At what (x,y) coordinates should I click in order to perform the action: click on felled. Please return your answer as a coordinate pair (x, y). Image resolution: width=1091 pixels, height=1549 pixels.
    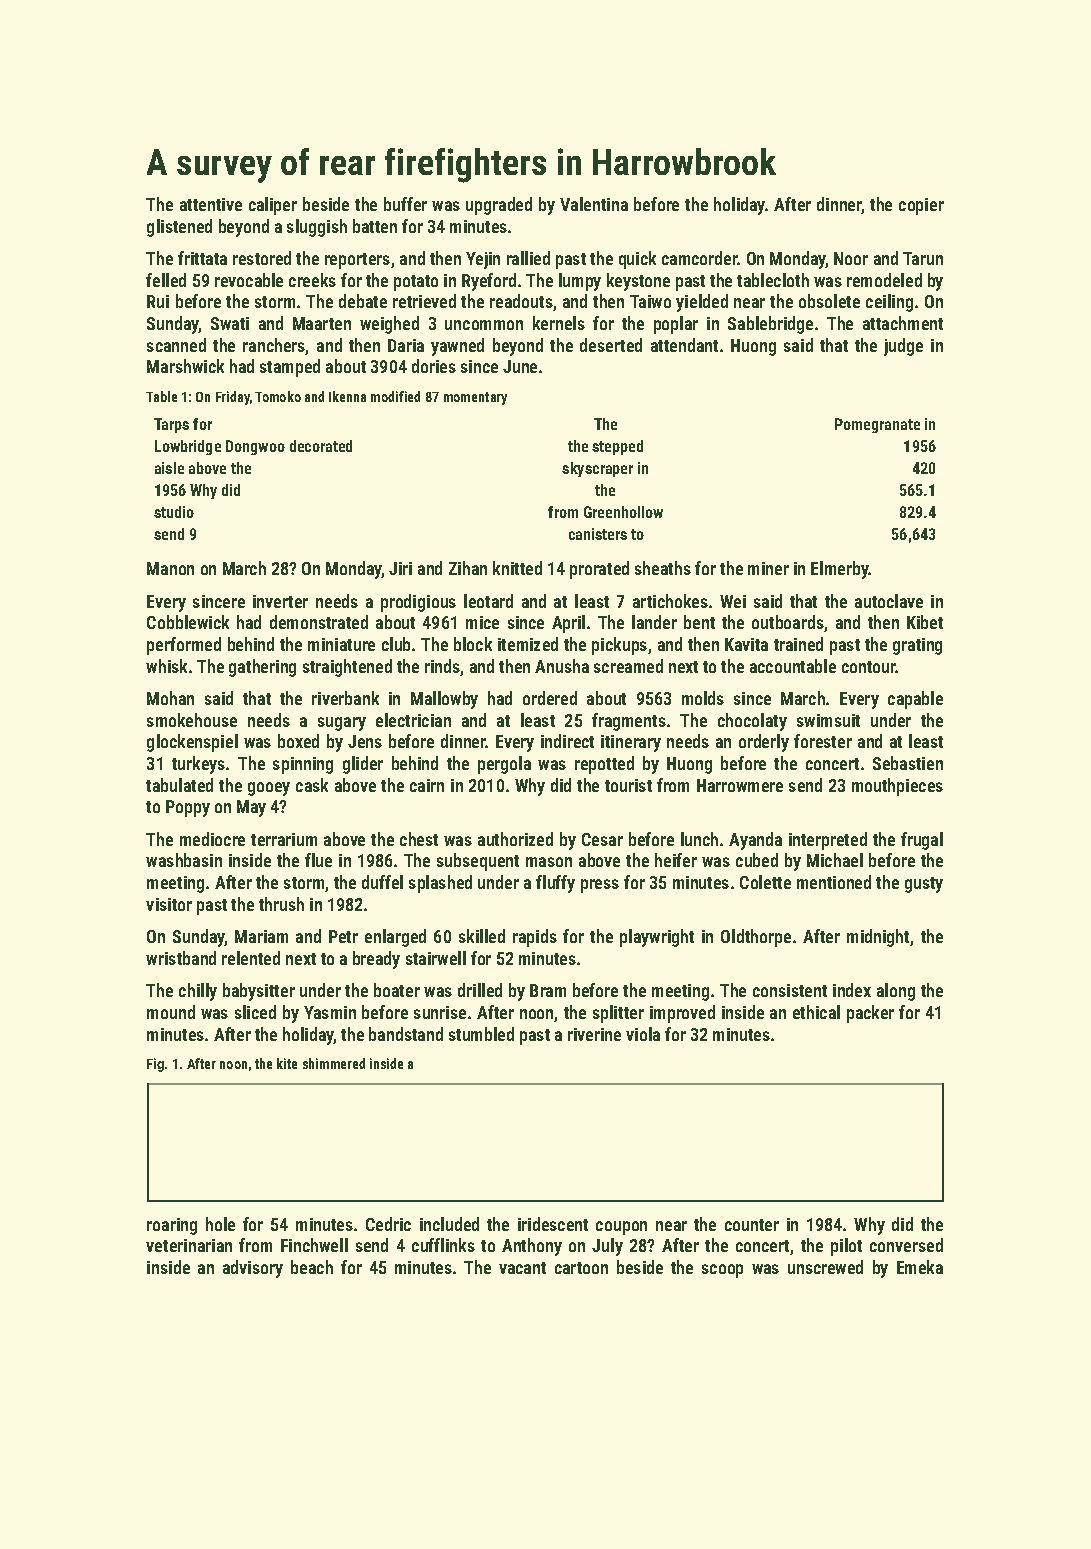
    Looking at the image, I should click on (166, 280).
